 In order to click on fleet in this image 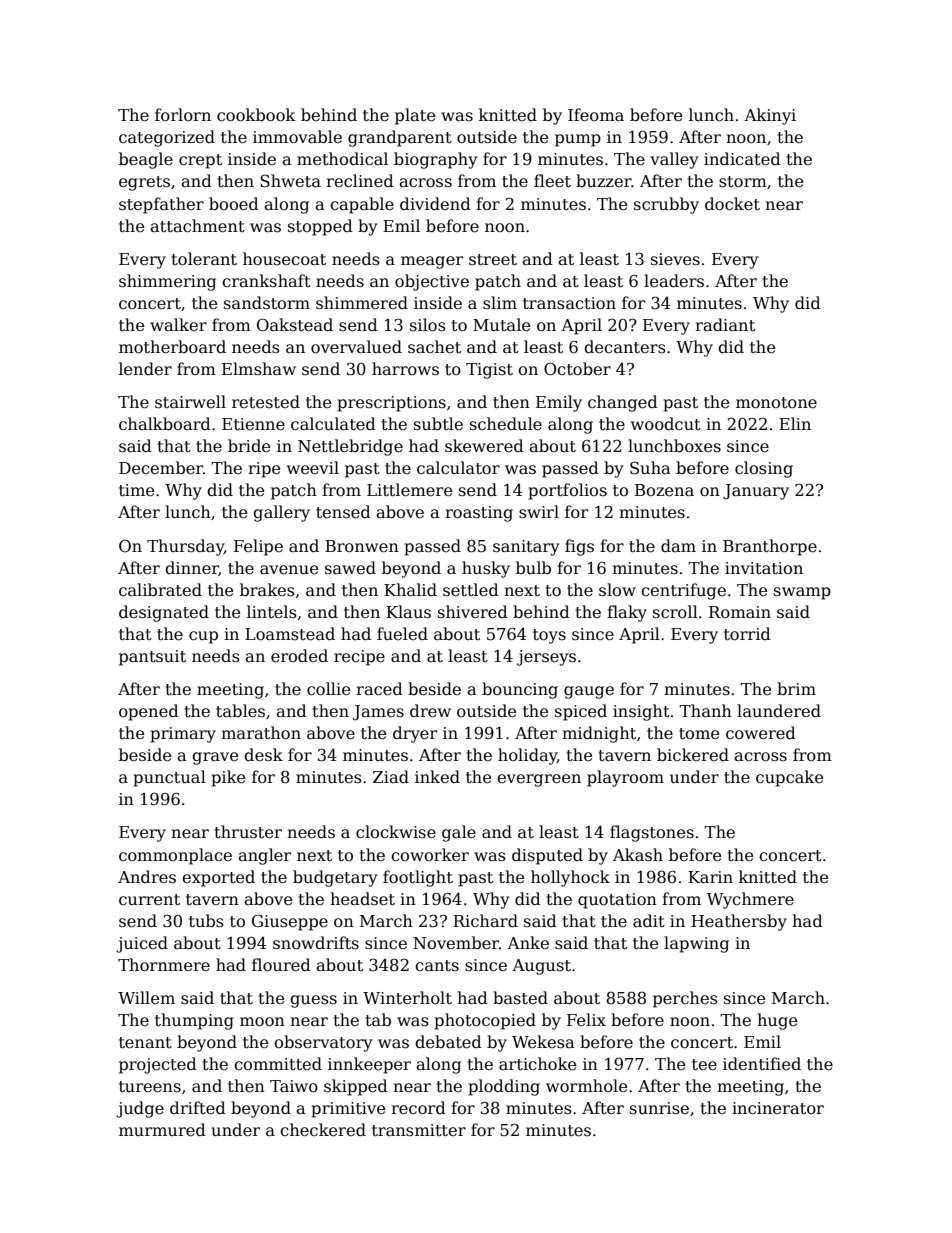, I will do `click(552, 181)`.
